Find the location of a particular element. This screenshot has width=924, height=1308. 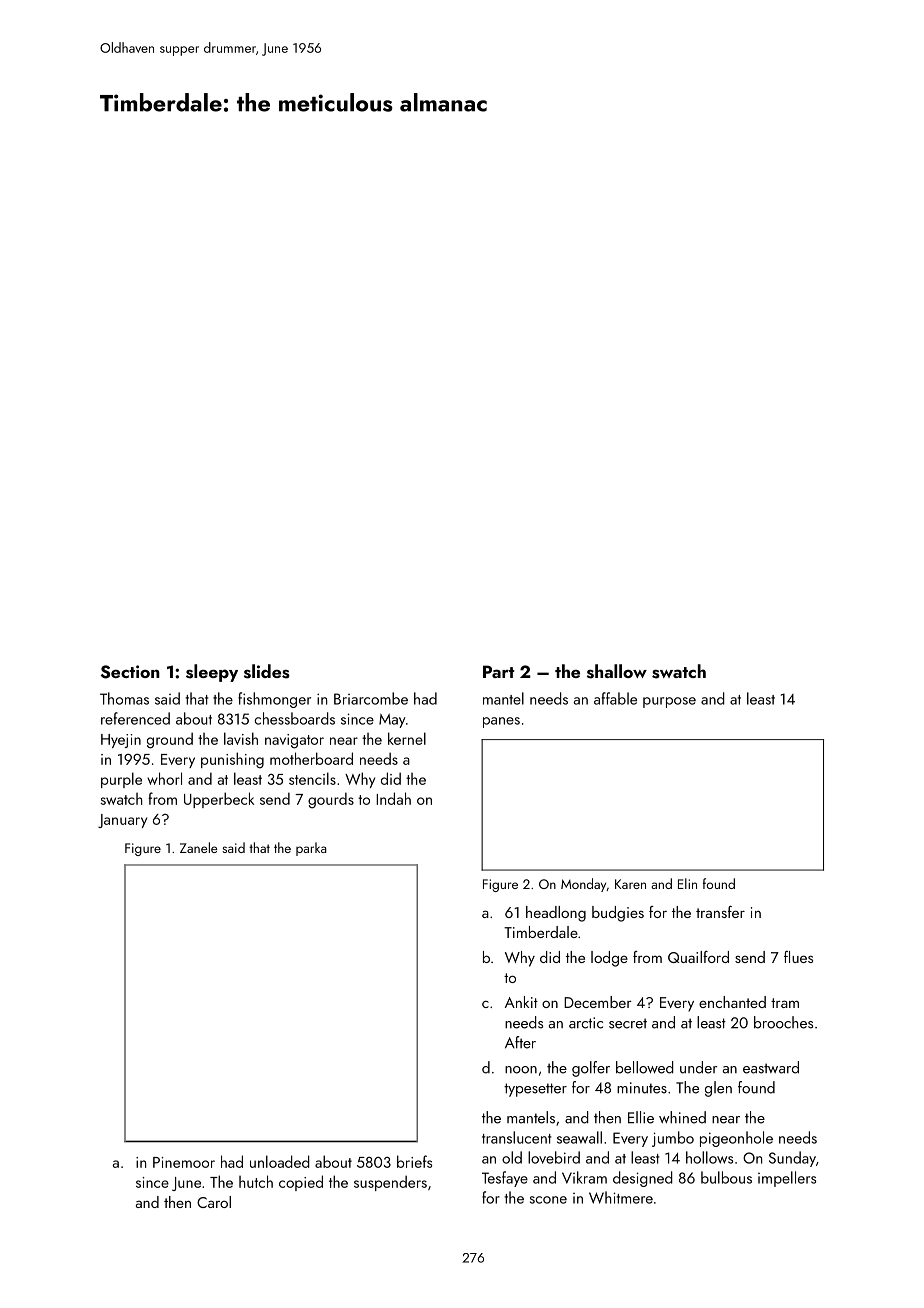

Carol is located at coordinates (214, 1202).
